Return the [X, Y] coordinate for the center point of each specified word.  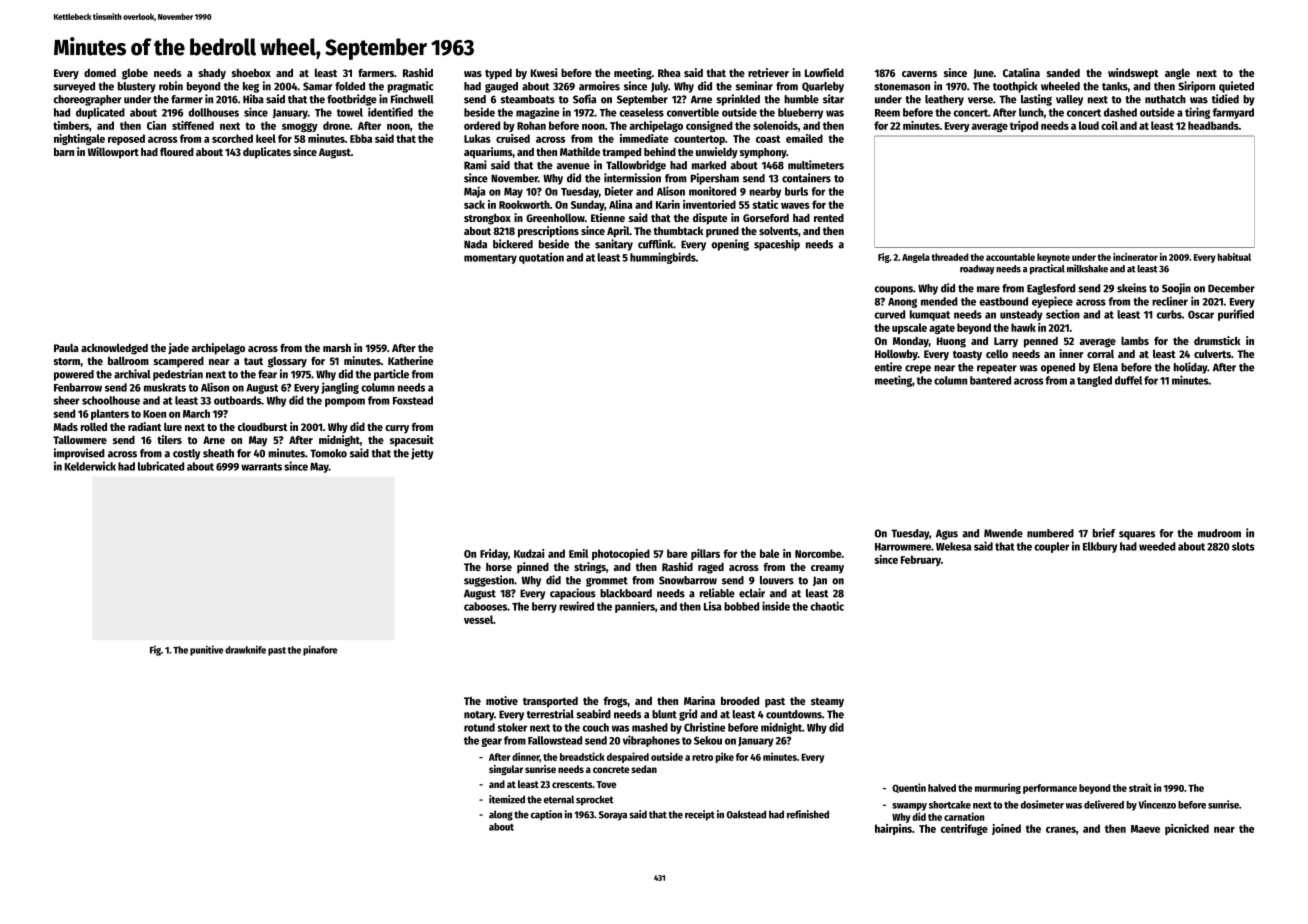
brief [1104, 533]
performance [1050, 789]
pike [725, 757]
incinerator [1135, 257]
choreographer [87, 100]
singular [506, 770]
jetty [422, 454]
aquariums [488, 153]
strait [1140, 787]
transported [550, 702]
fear [267, 374]
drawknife [245, 650]
